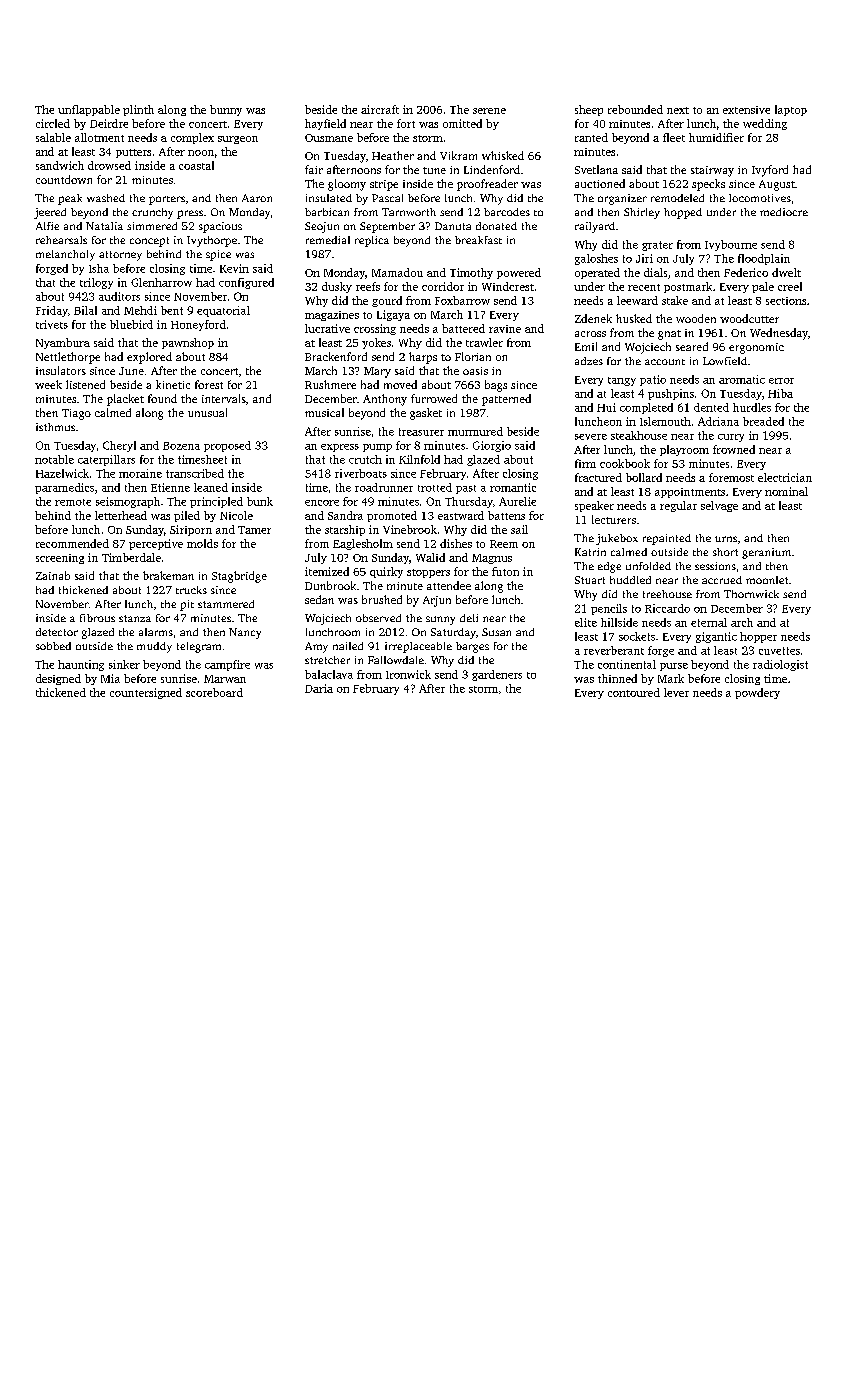  What do you see at coordinates (380, 109) in the document?
I see `aircraft` at bounding box center [380, 109].
